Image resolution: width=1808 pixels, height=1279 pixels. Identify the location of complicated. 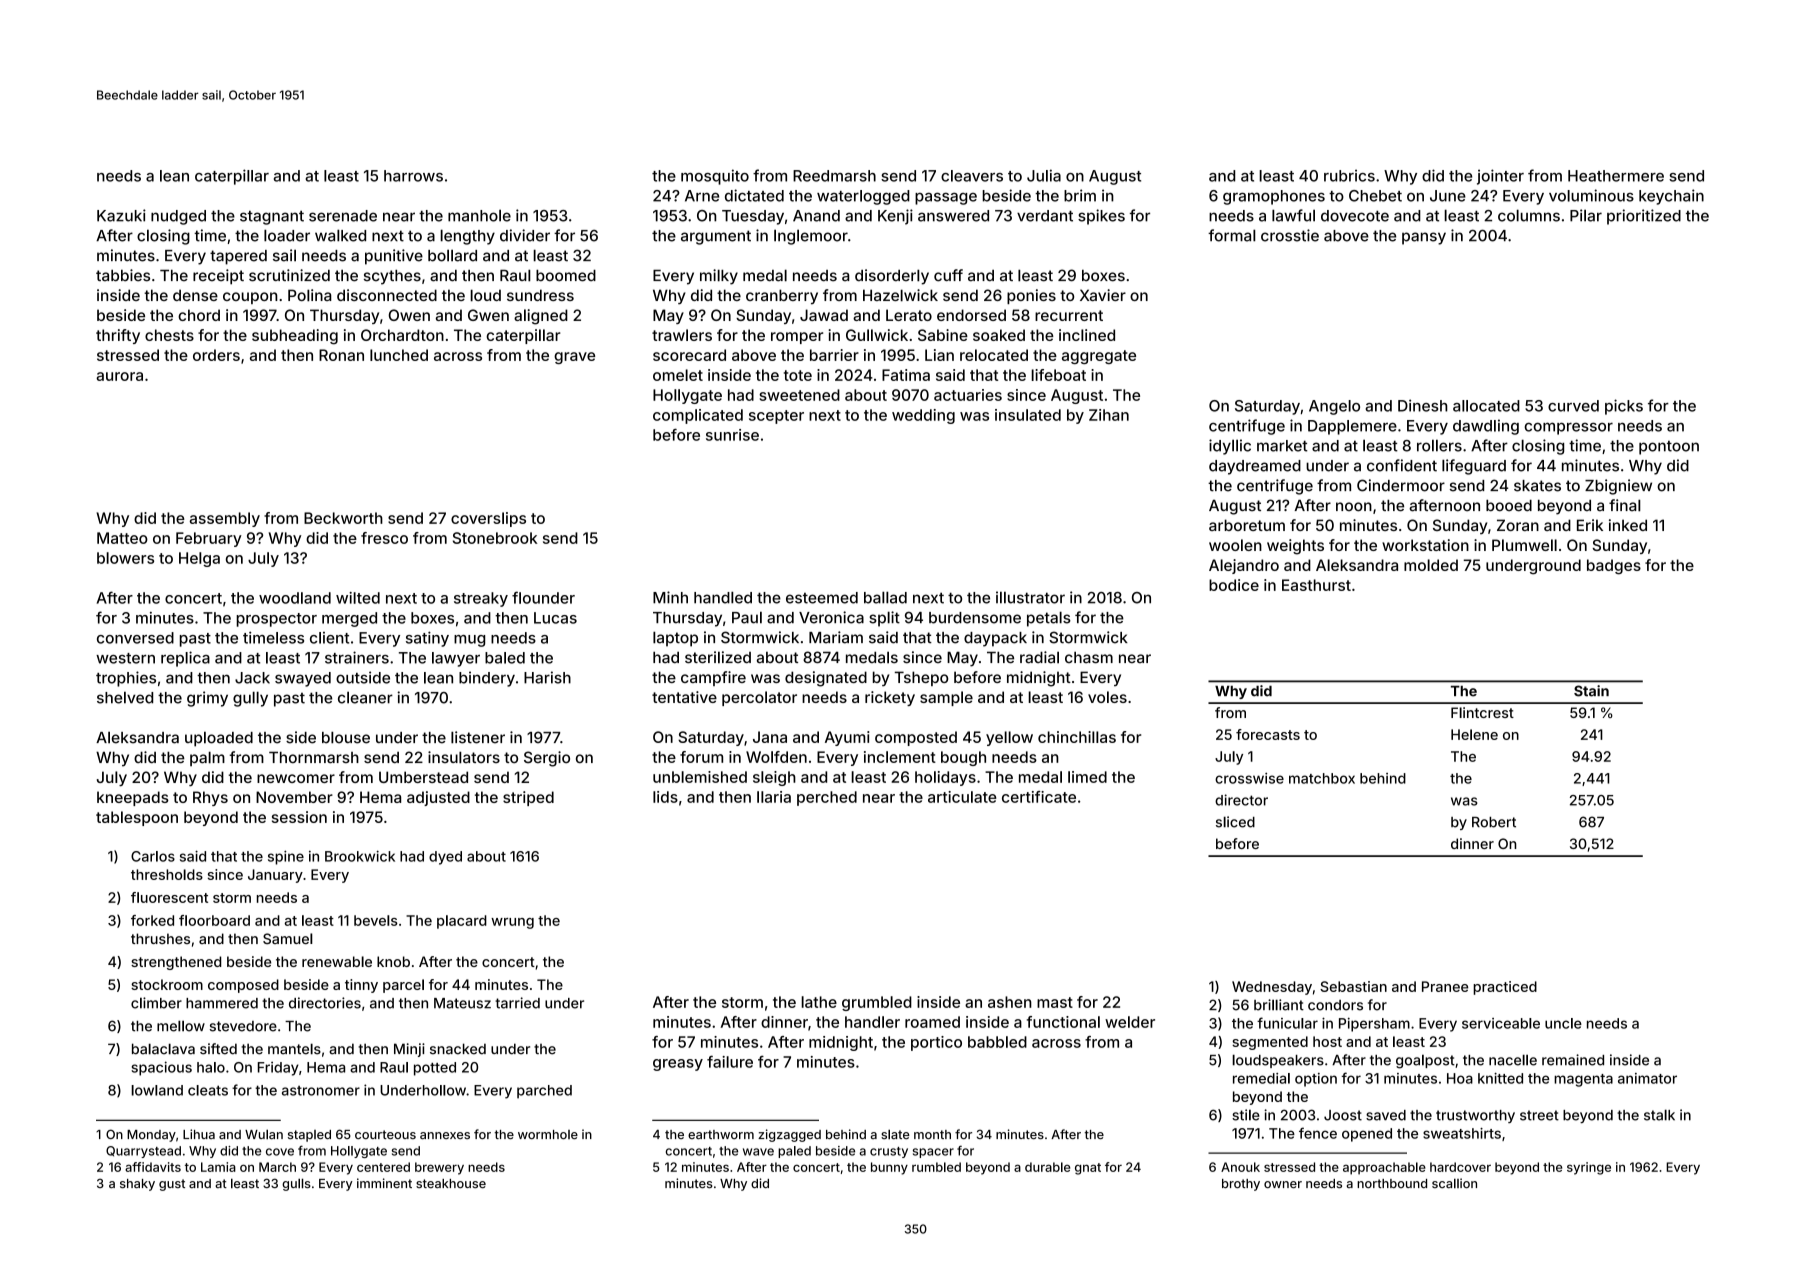
(698, 416).
